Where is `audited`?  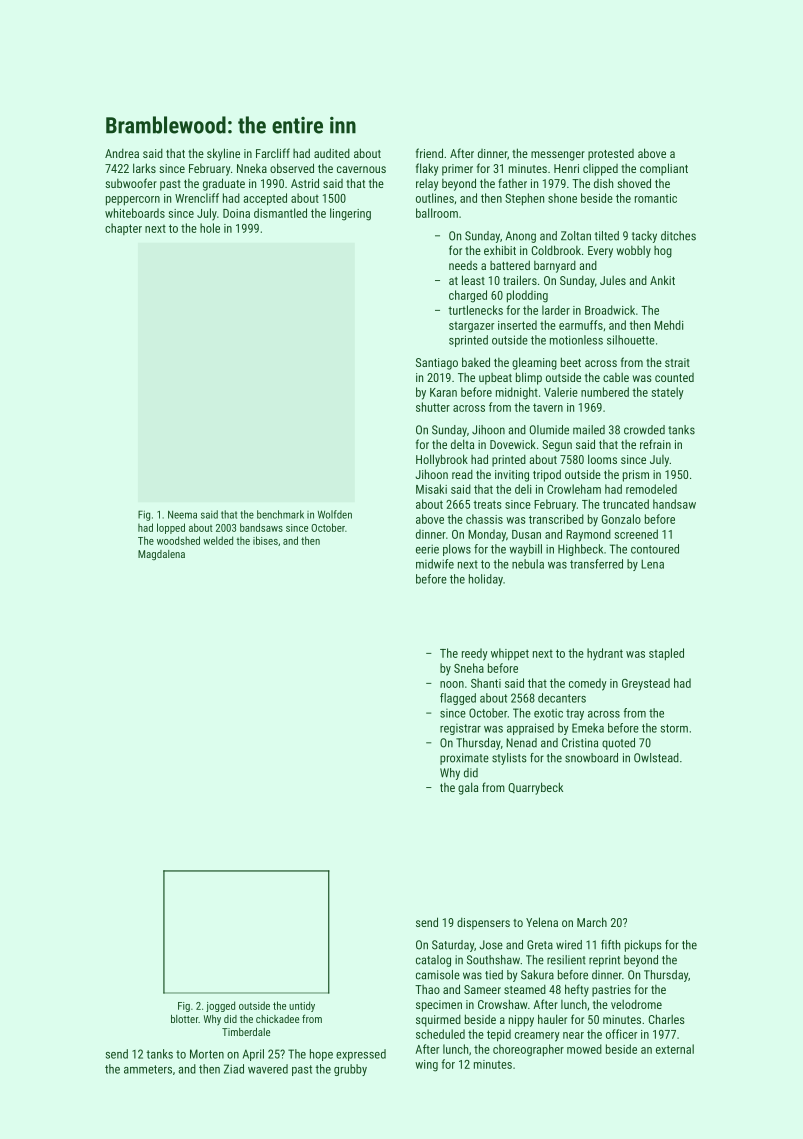
audited is located at coordinates (332, 153).
